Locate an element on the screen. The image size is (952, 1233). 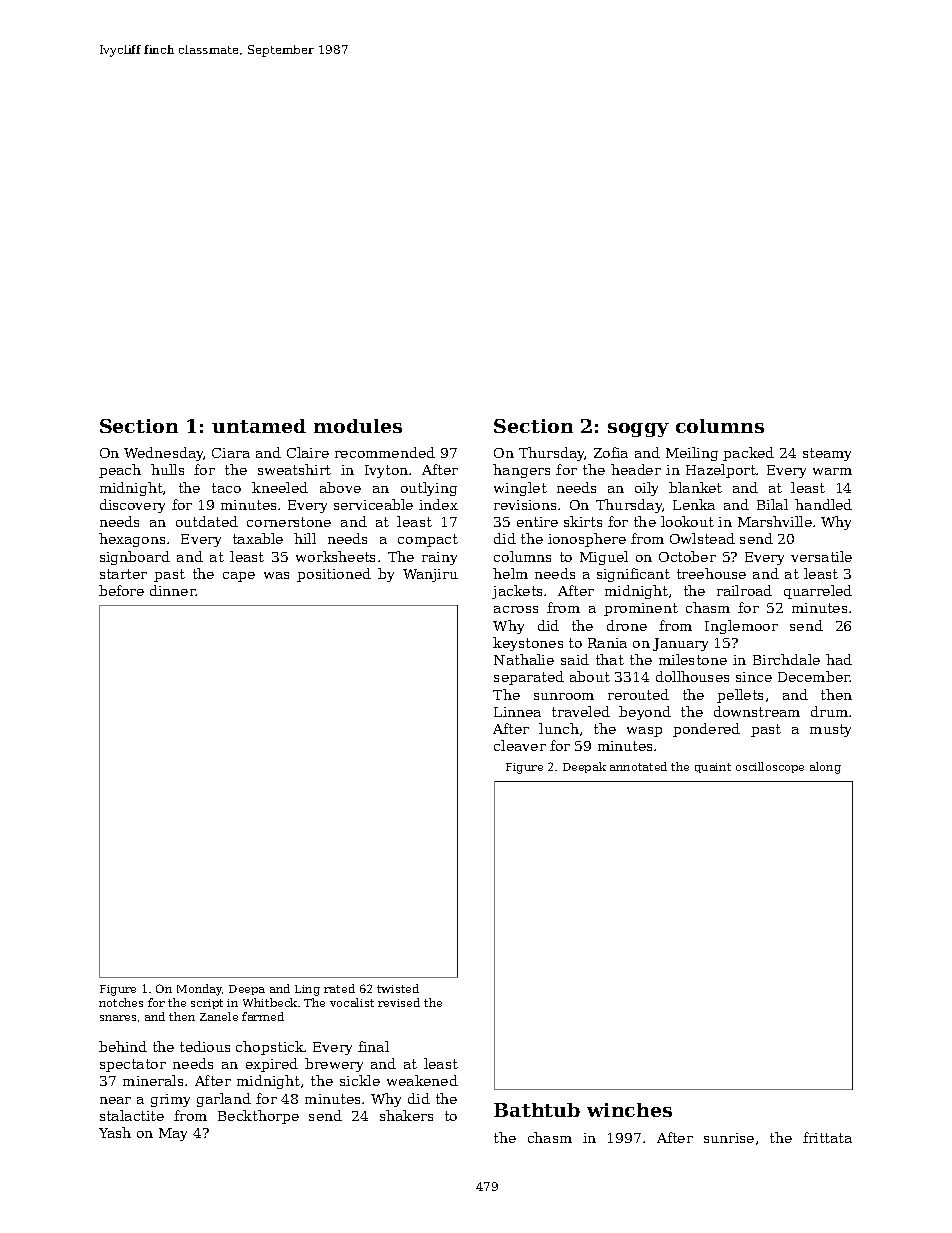
annotated is located at coordinates (638, 766).
